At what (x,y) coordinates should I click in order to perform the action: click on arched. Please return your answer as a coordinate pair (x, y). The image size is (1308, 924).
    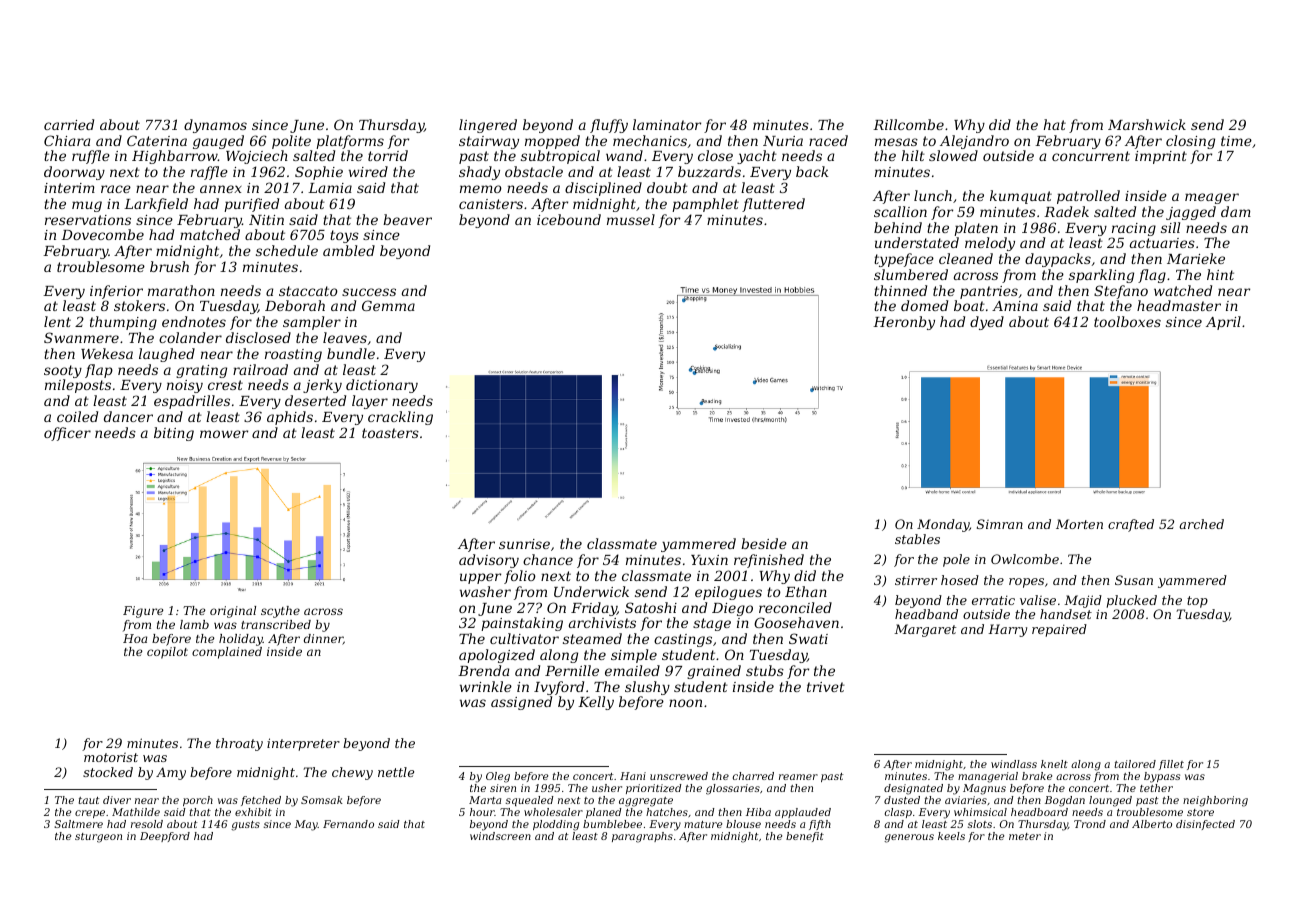
    Looking at the image, I should click on (1201, 524).
